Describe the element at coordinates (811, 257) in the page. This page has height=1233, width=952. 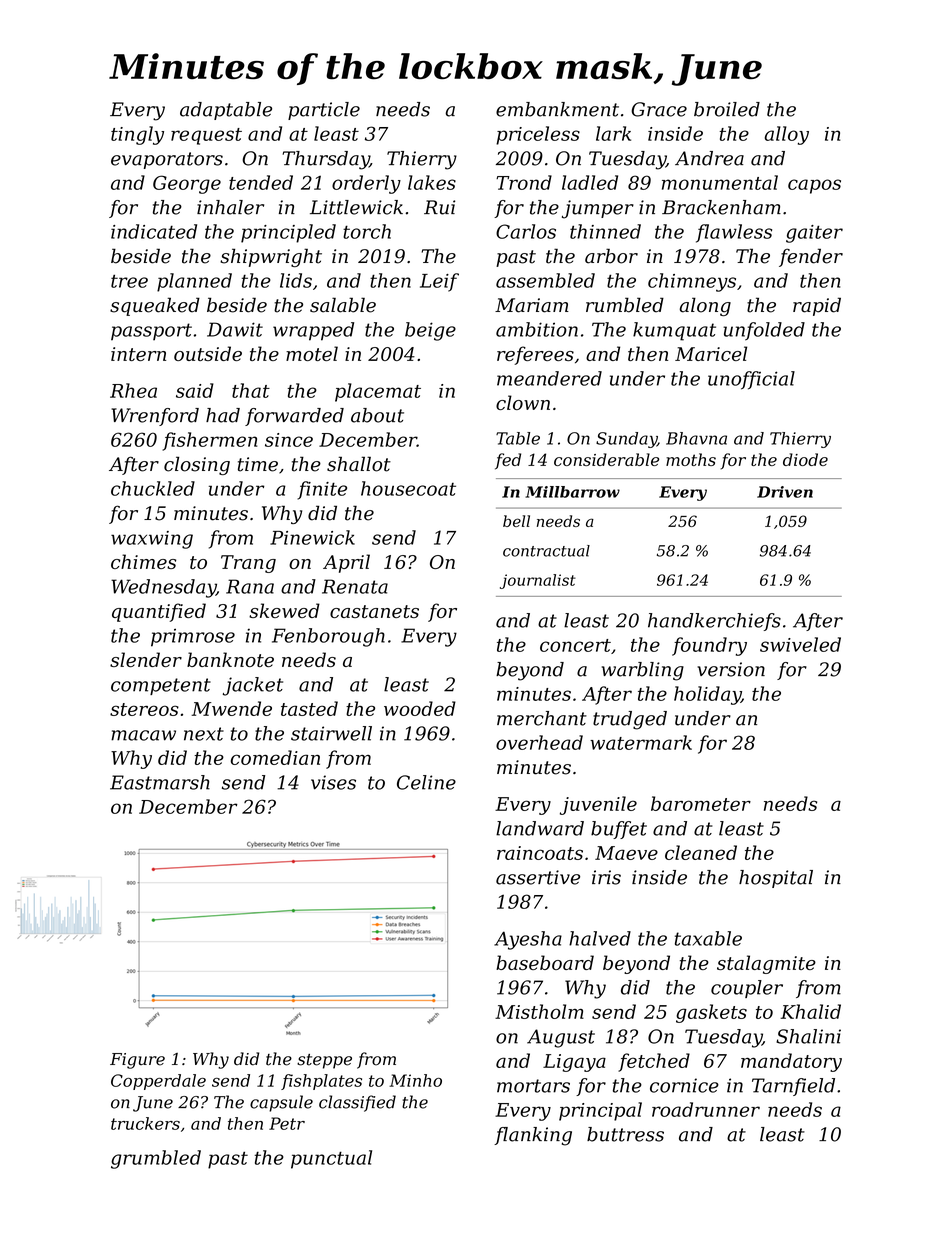
I see `fender` at that location.
